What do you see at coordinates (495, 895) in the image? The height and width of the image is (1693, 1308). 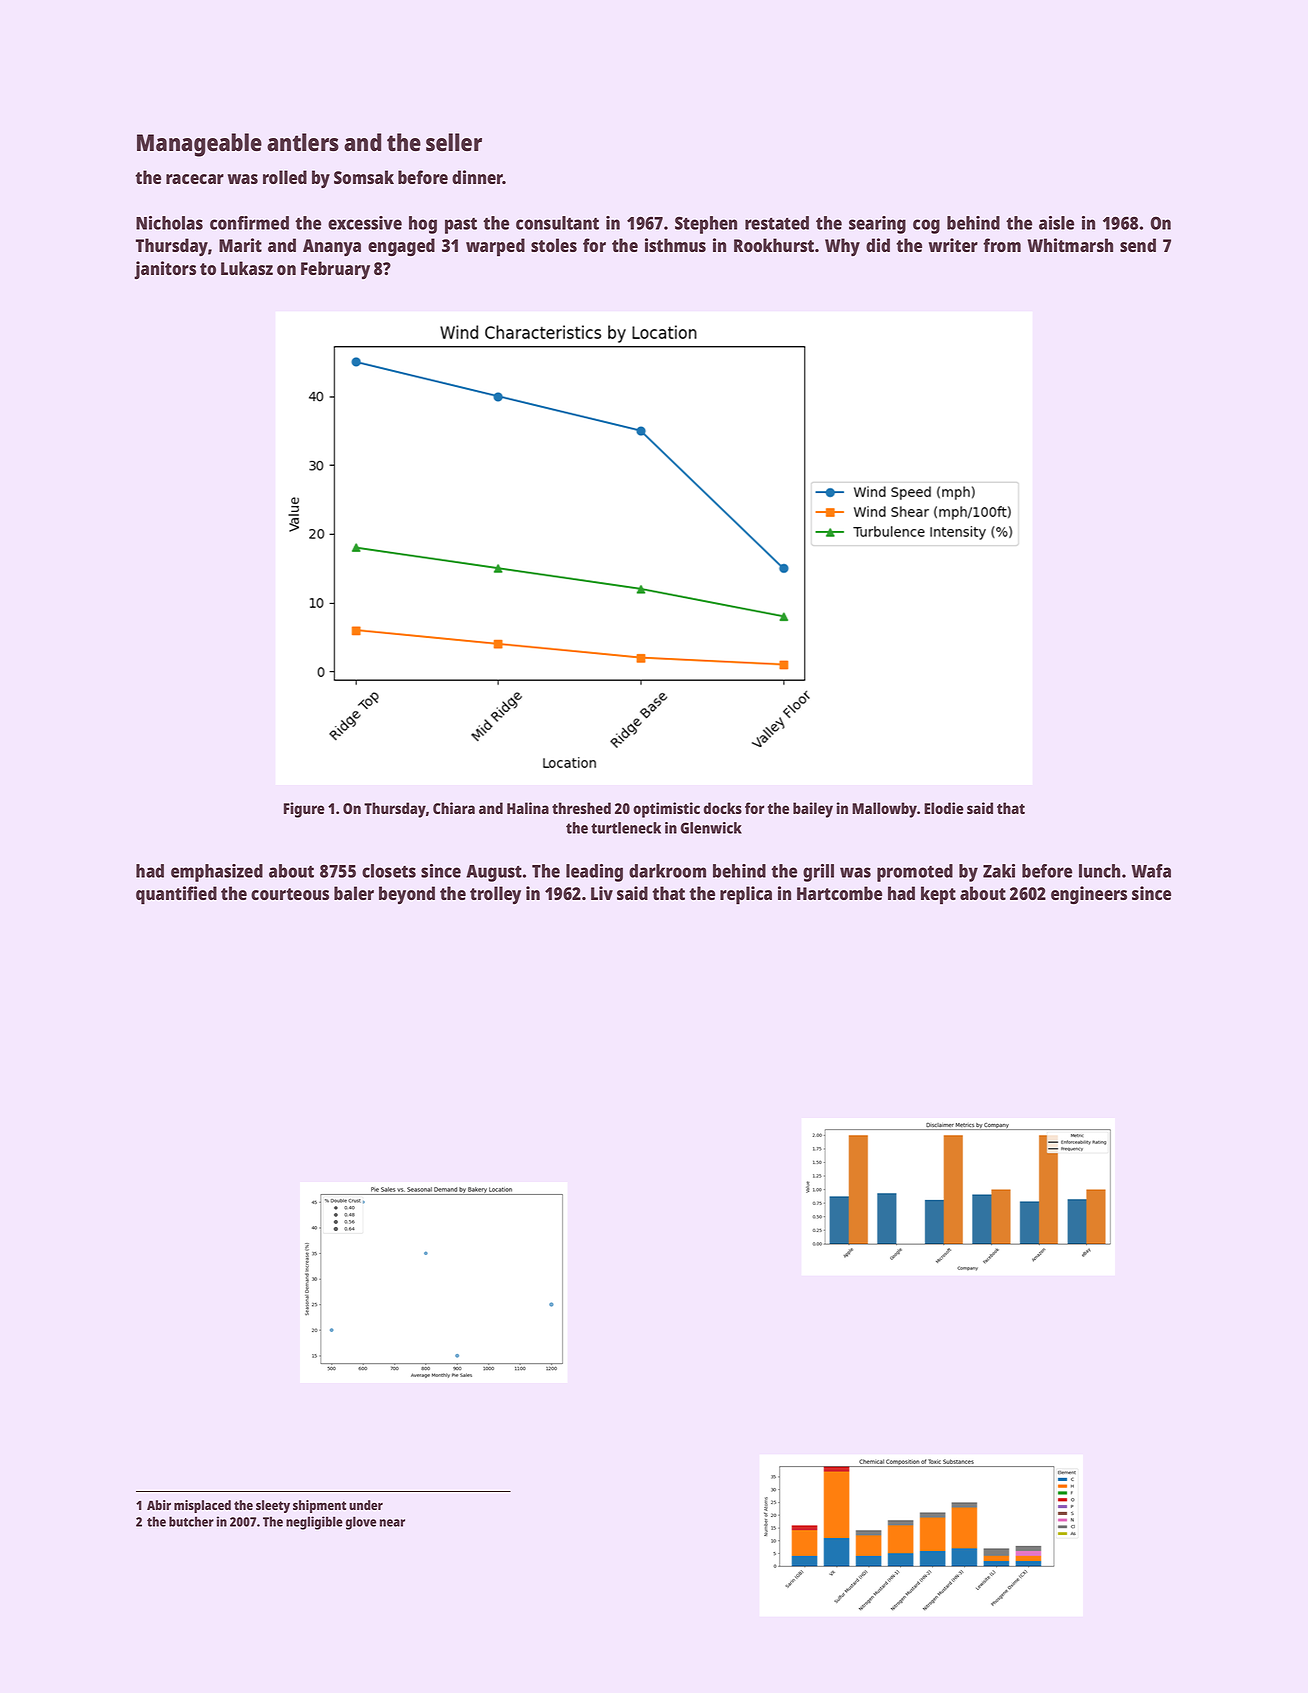 I see `trolley` at bounding box center [495, 895].
